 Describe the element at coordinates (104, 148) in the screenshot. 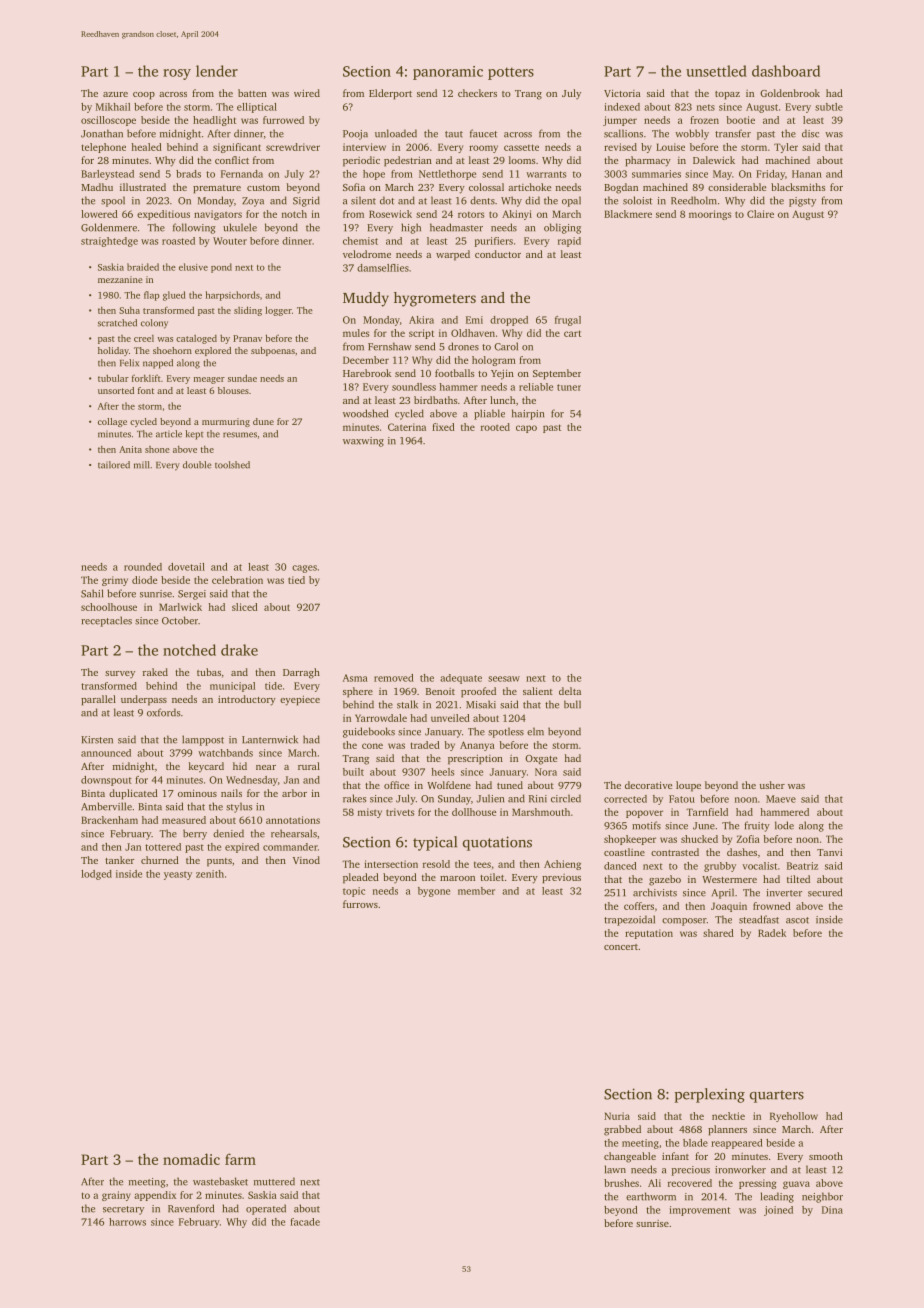

I see `telephone` at that location.
